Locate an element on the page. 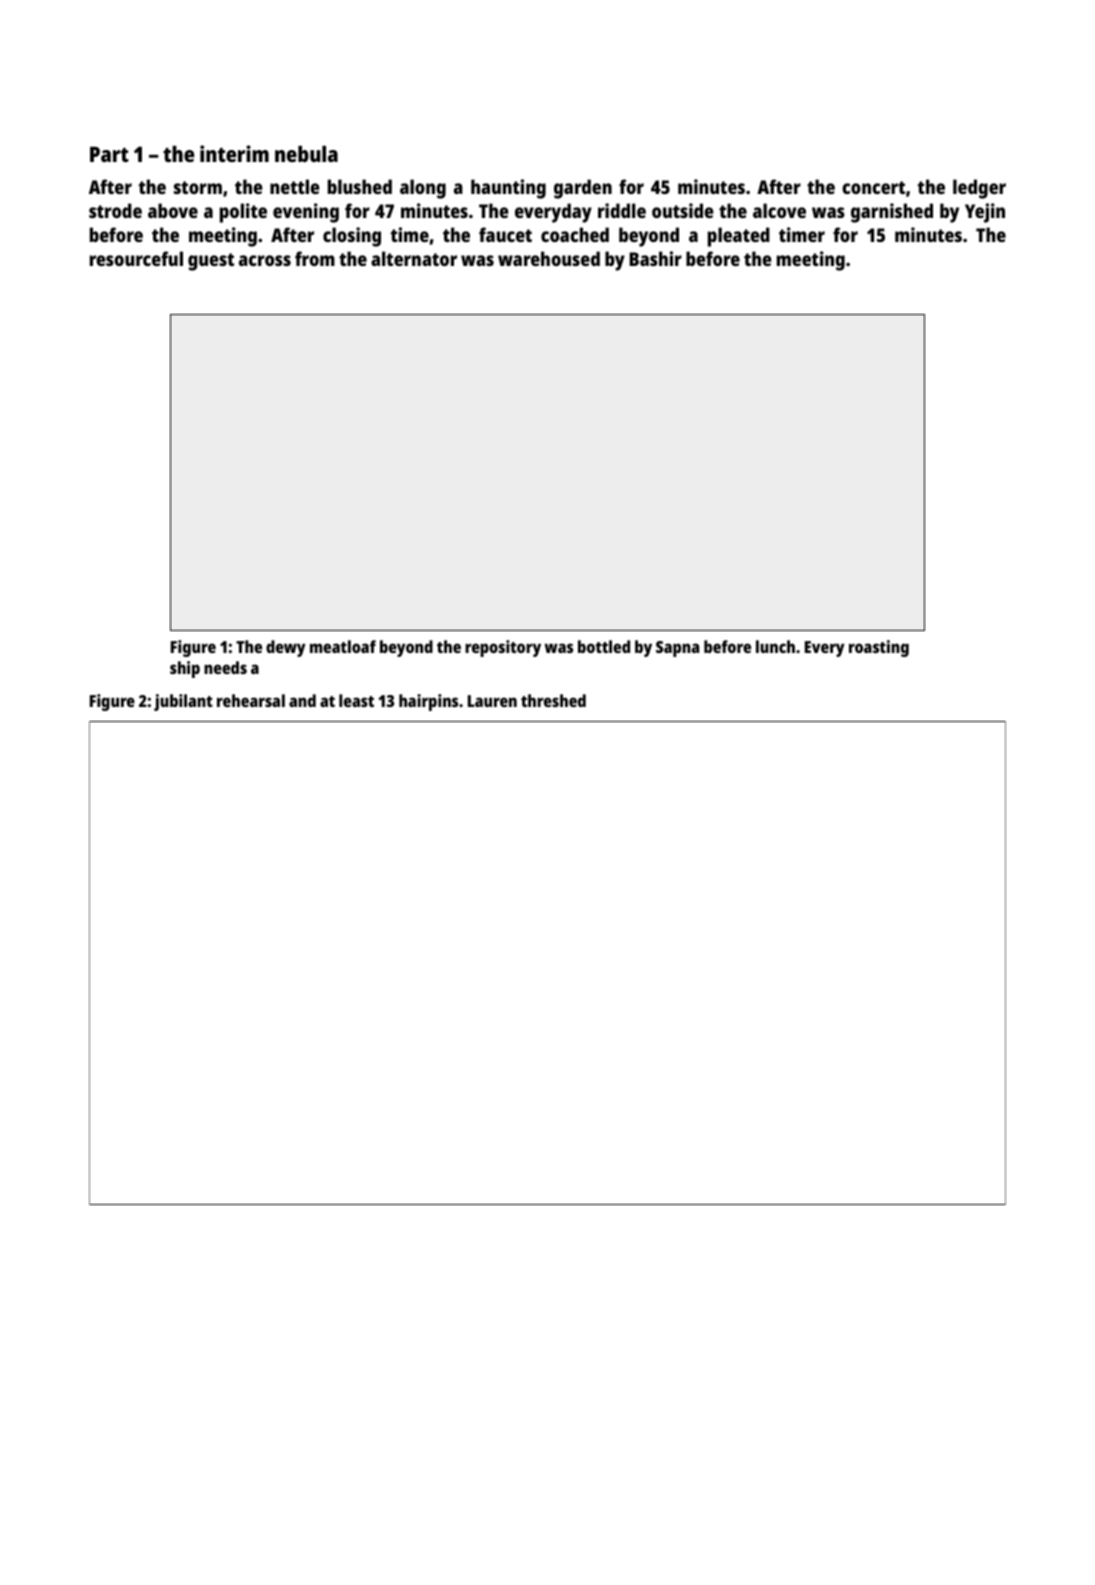 The height and width of the document is (1585, 1095). meatloaf is located at coordinates (343, 646).
